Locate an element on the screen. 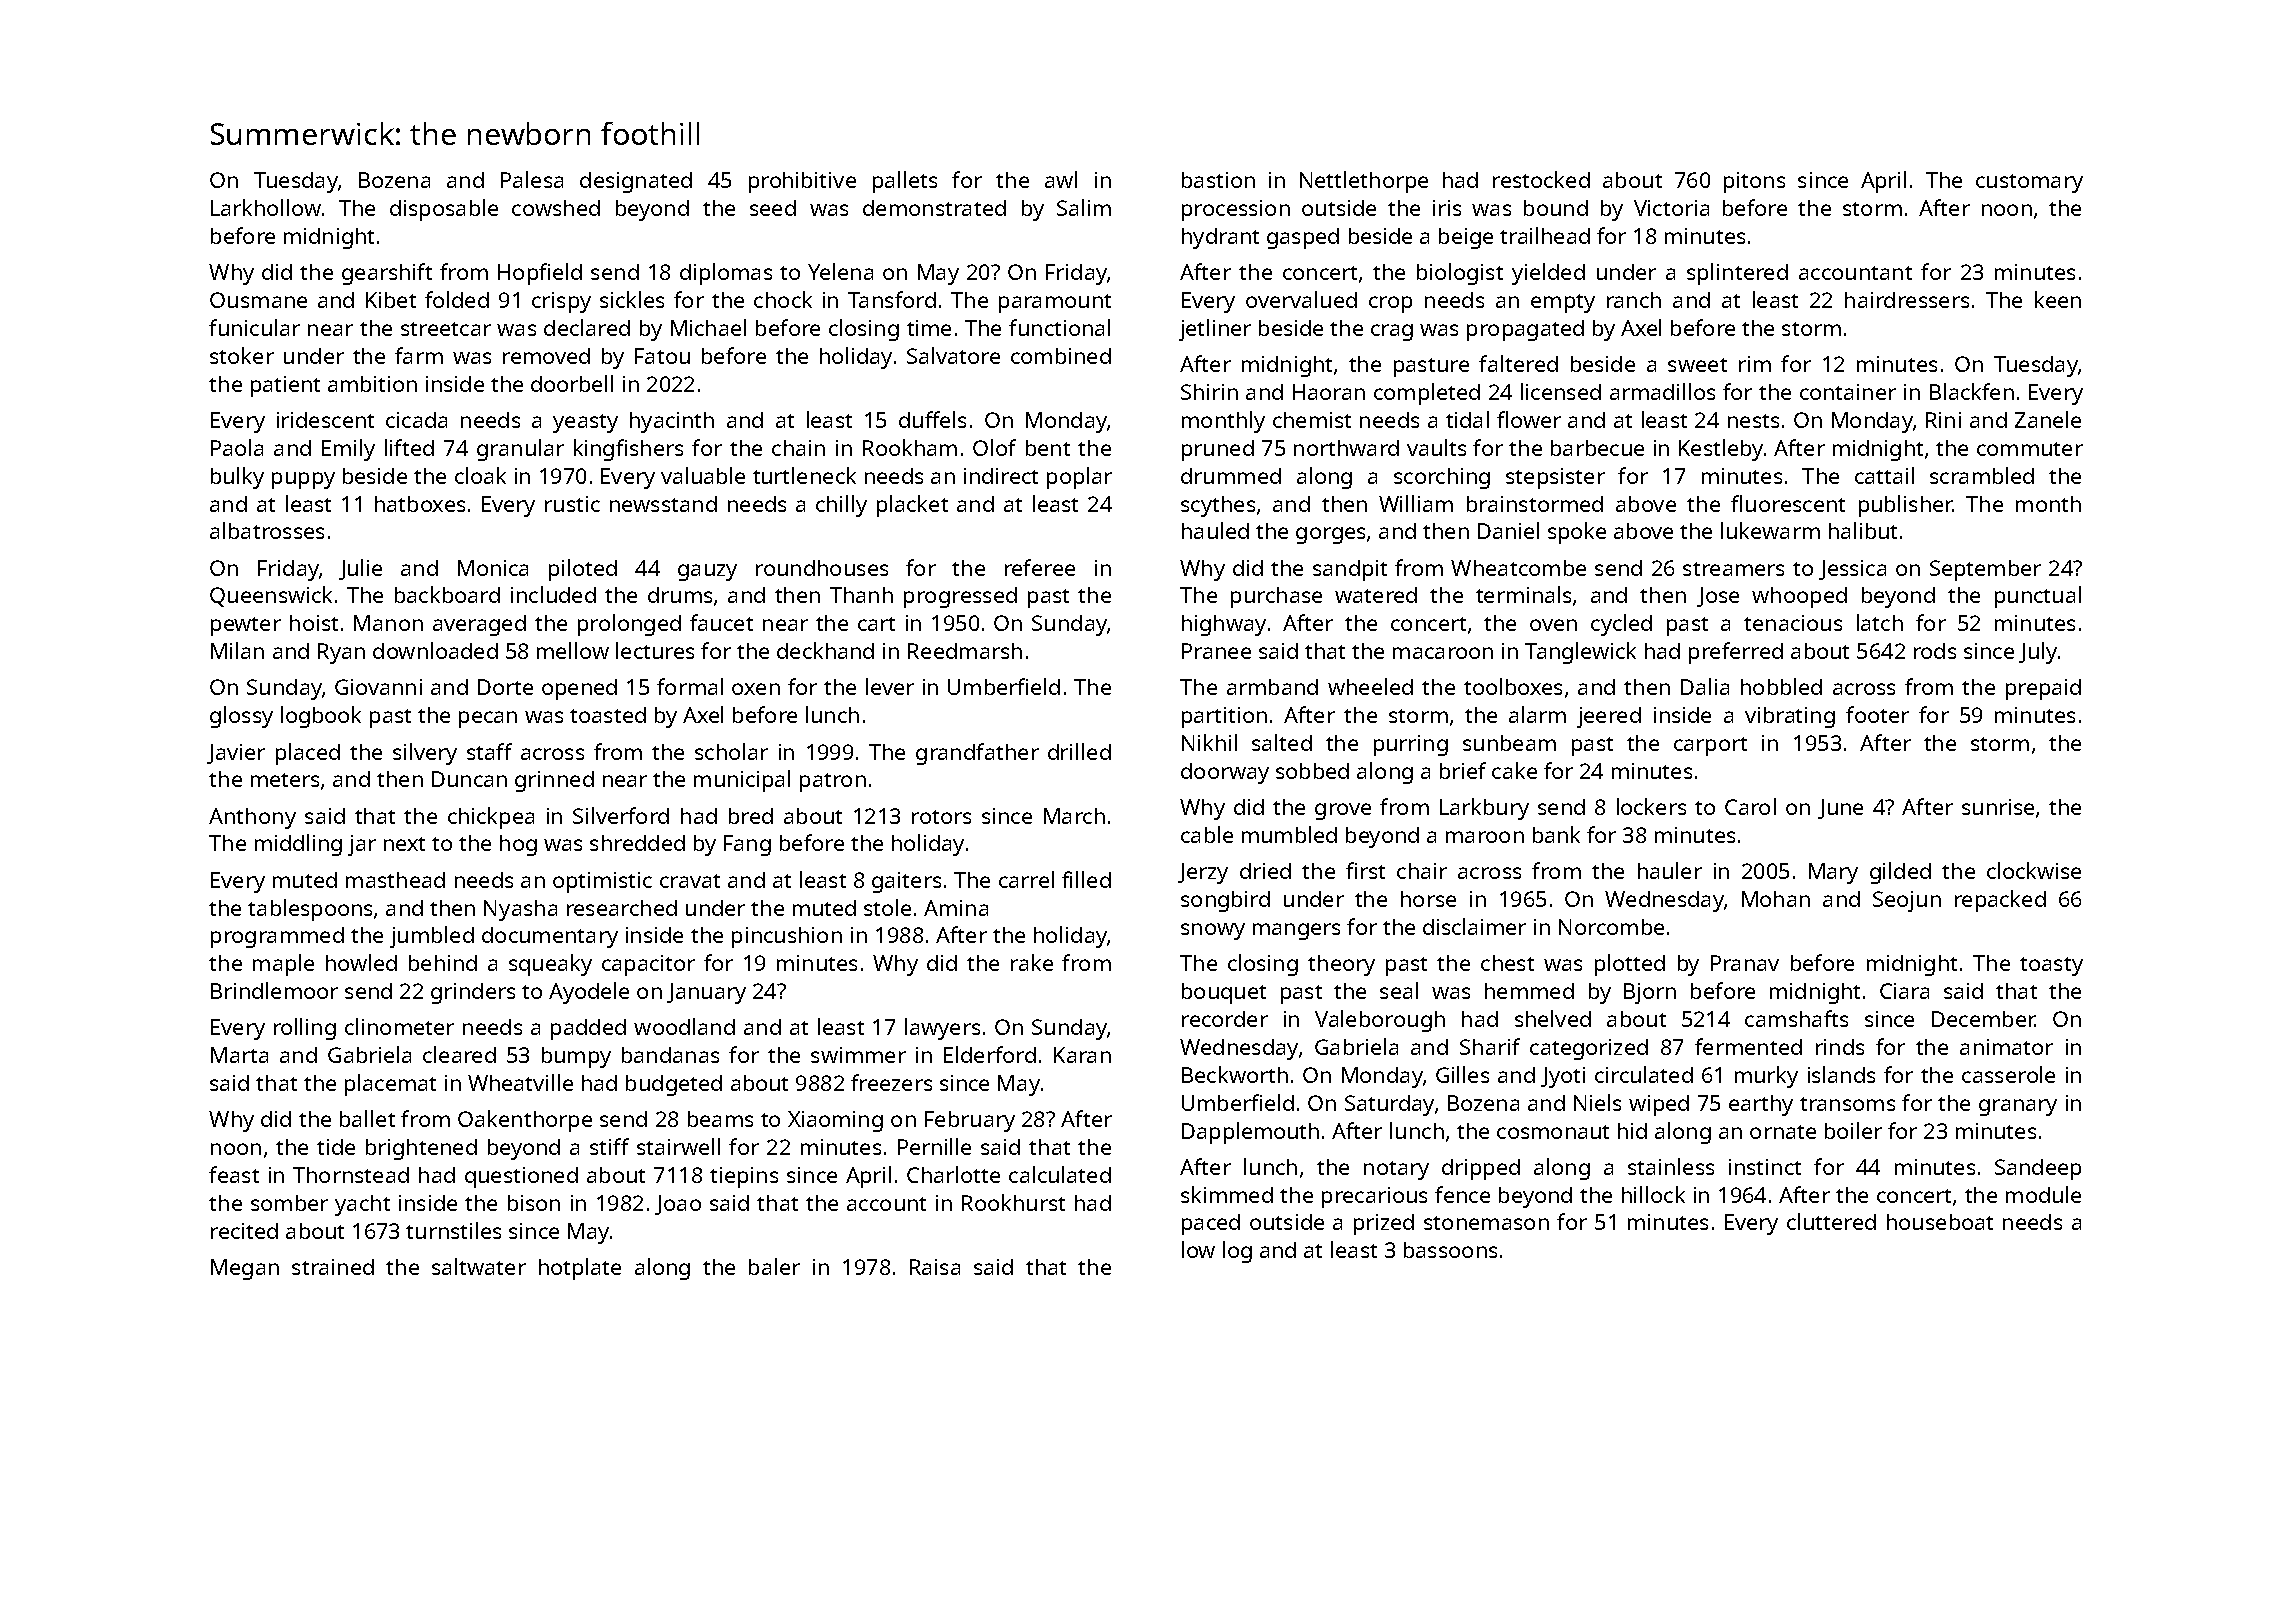 The image size is (2292, 1620). referee is located at coordinates (1040, 567).
